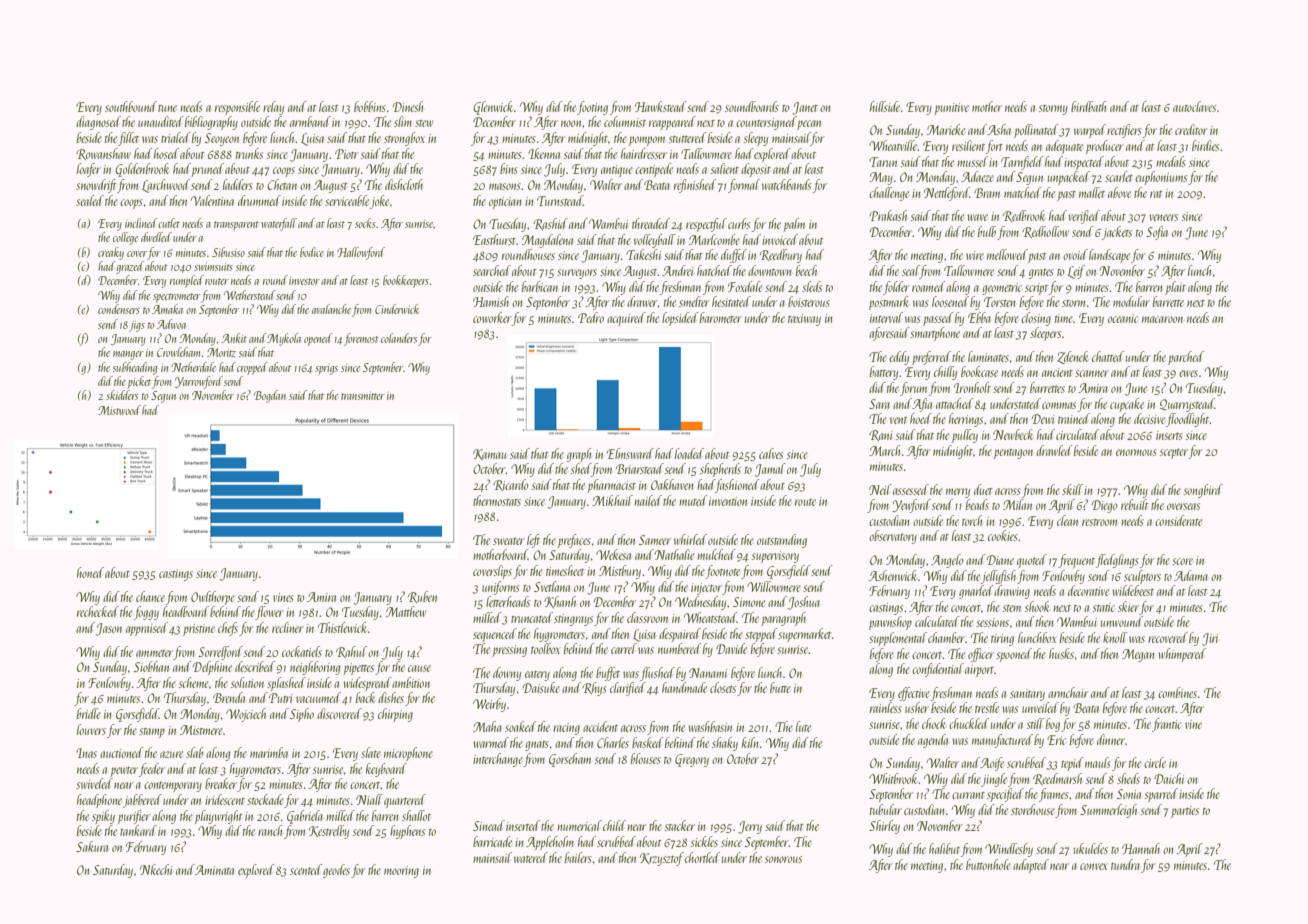 This screenshot has height=924, width=1308. What do you see at coordinates (156, 869) in the screenshot?
I see `Nkechi` at bounding box center [156, 869].
